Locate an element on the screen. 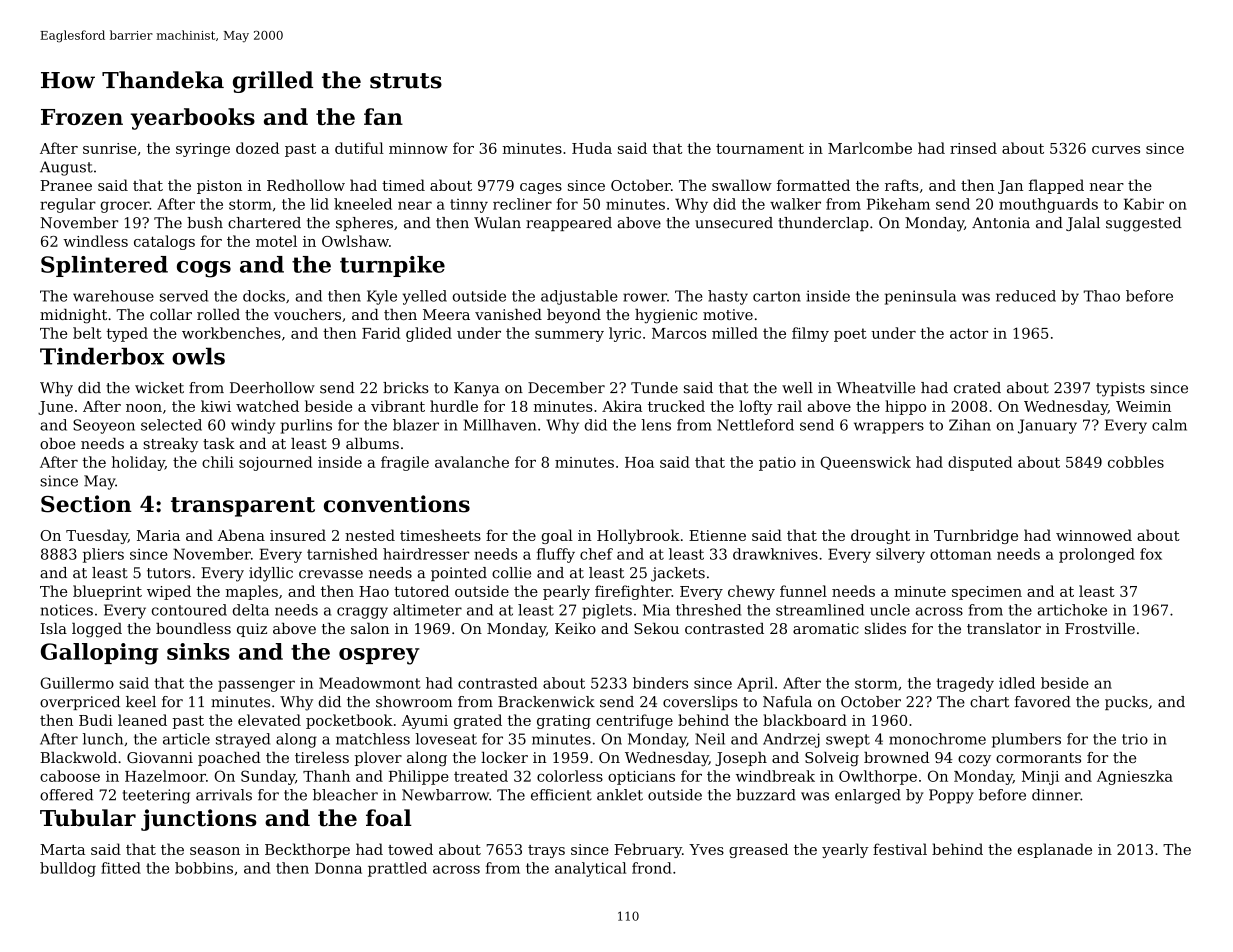 This screenshot has width=1233, height=952. Kabir is located at coordinates (1144, 204).
